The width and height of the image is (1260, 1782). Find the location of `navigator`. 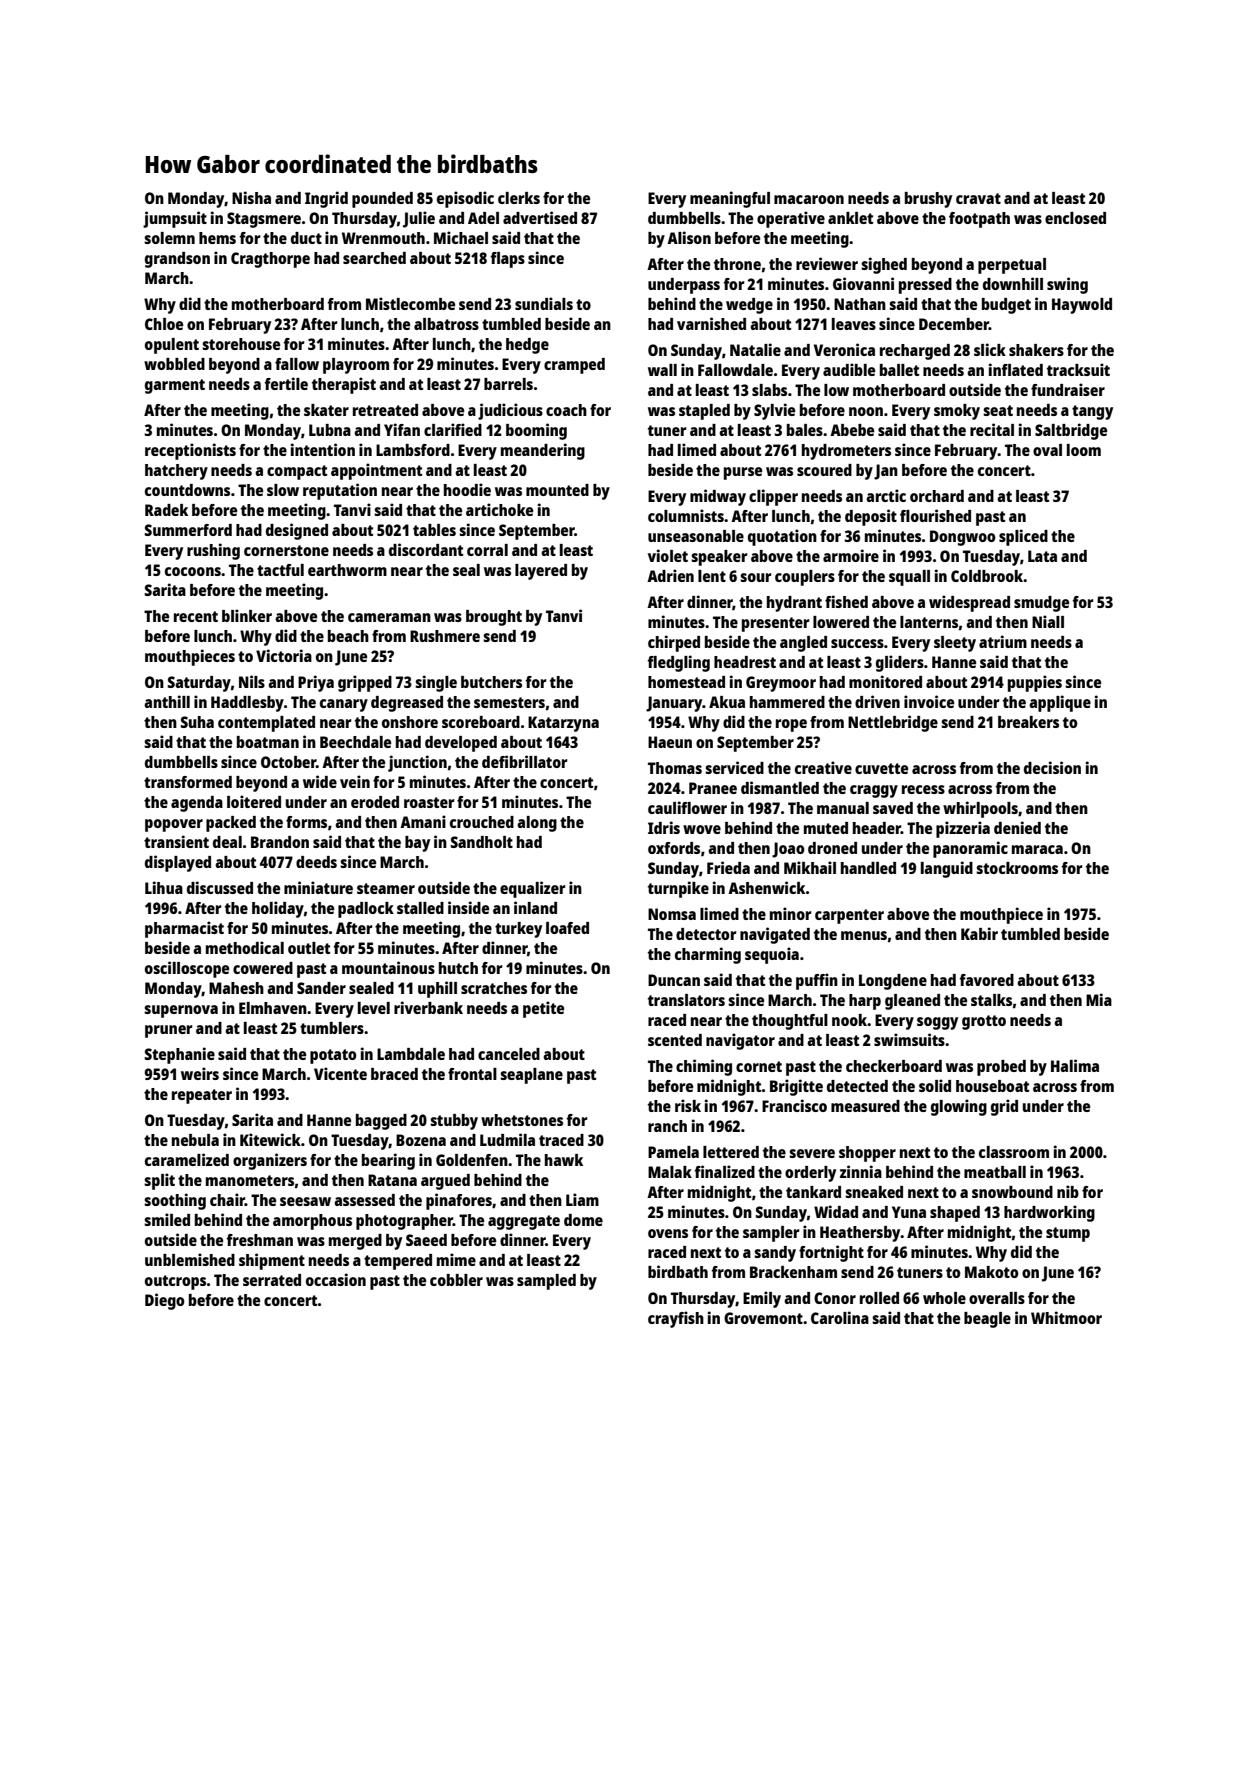

navigator is located at coordinates (740, 1041).
